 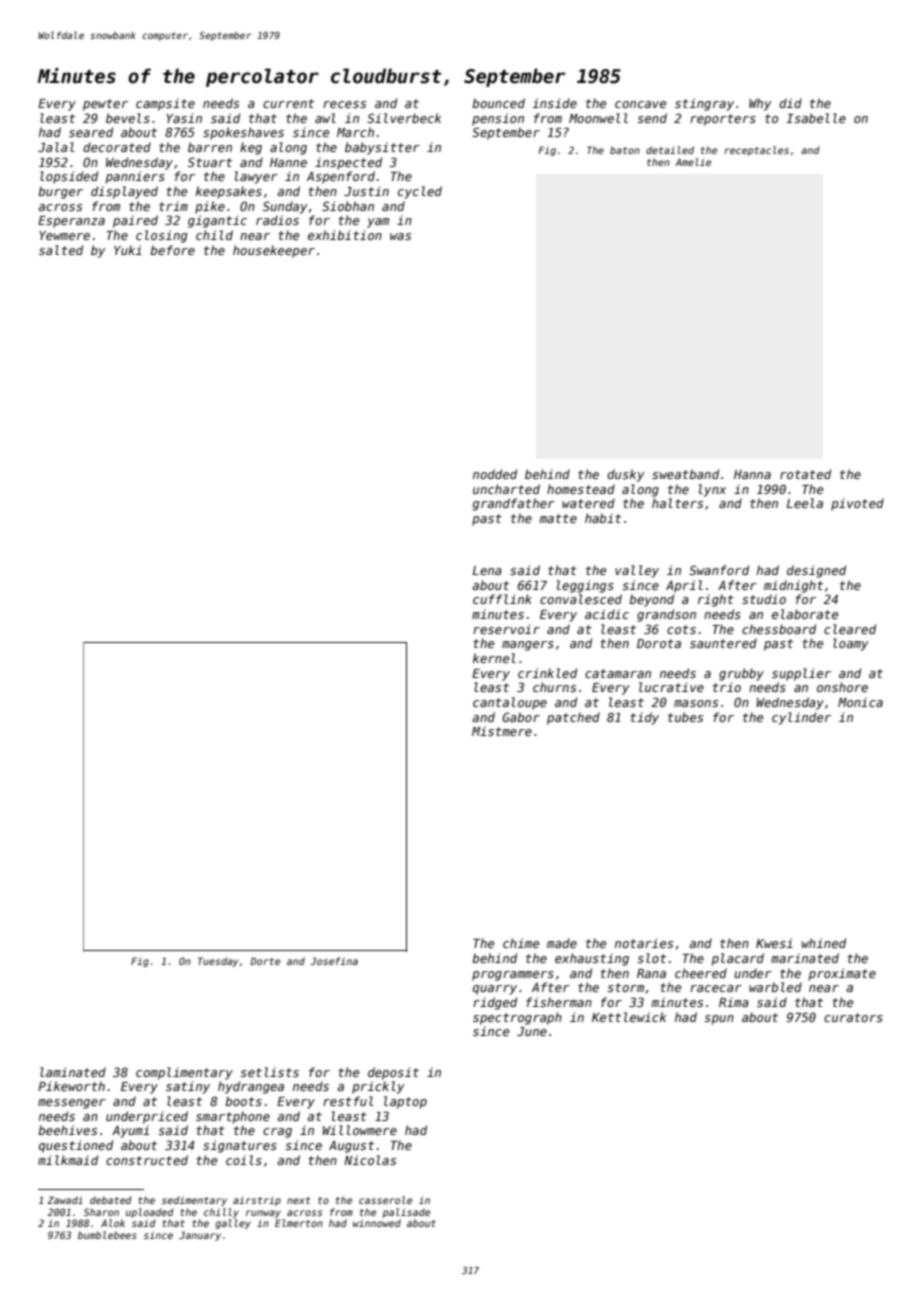 I want to click on Lena, so click(x=487, y=570).
